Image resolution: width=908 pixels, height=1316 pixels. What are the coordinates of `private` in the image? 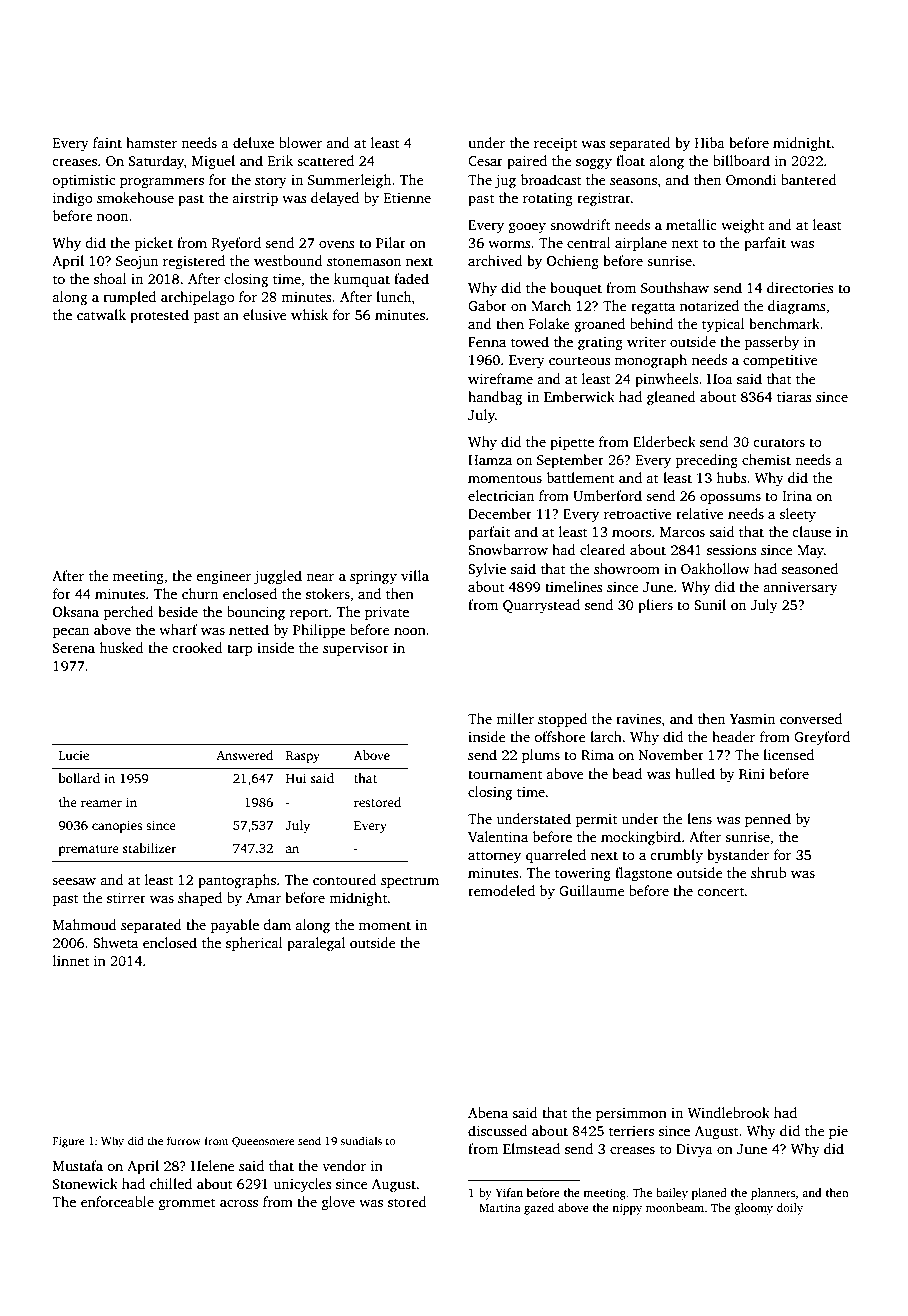 It's located at (387, 613).
